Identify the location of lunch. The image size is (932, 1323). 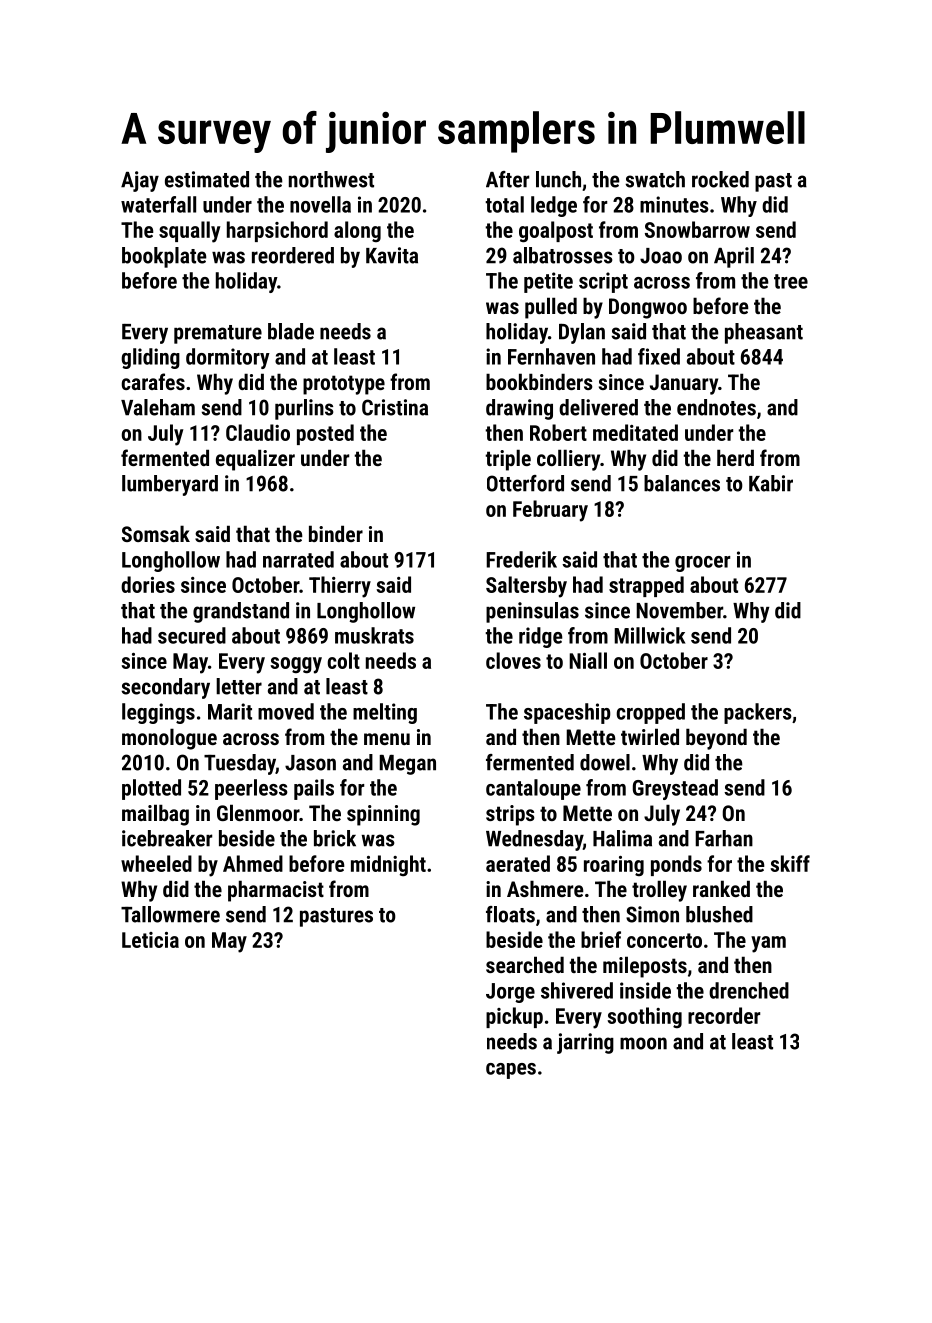
(558, 179).
